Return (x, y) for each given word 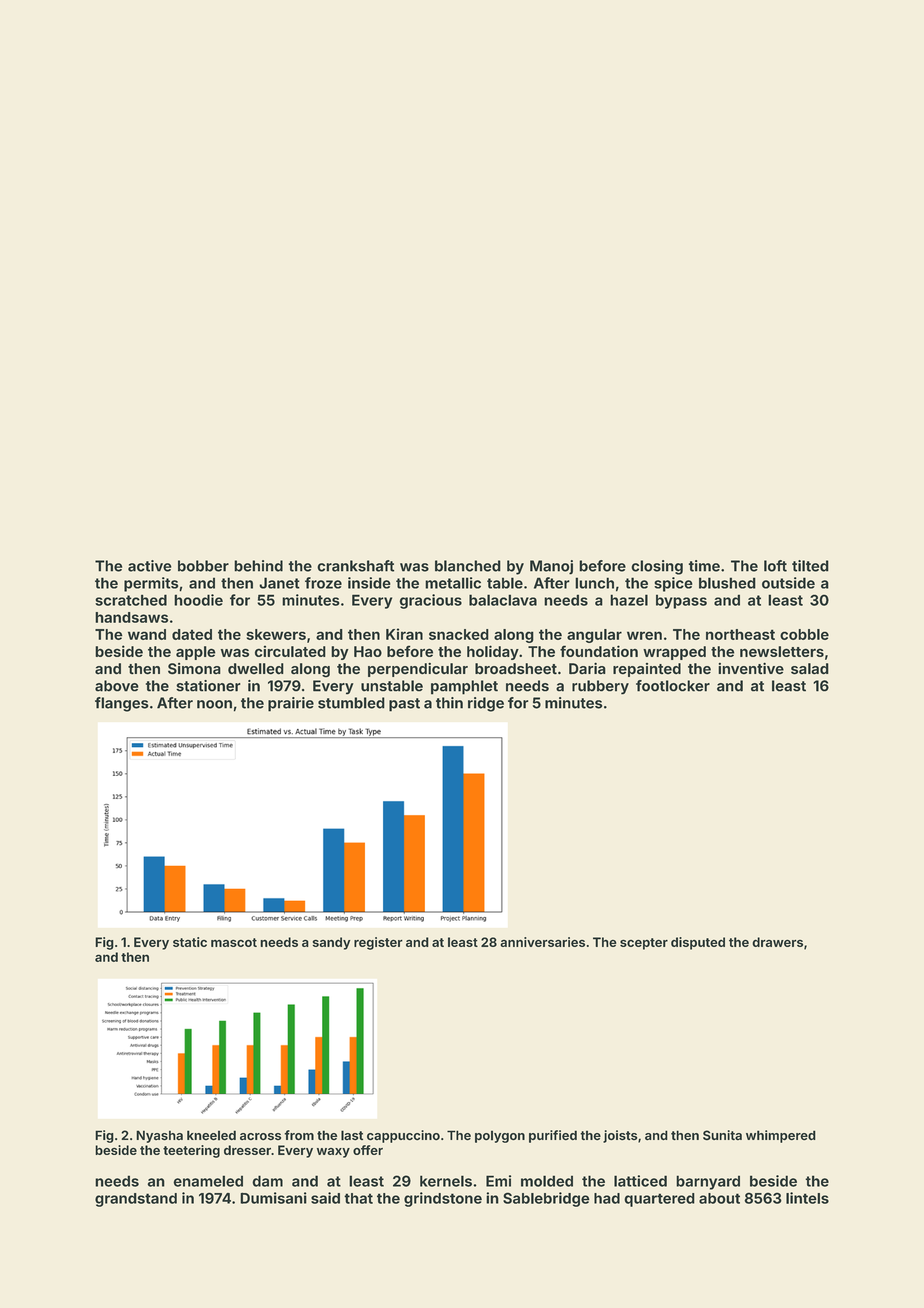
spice (673, 584)
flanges (122, 704)
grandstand (136, 1200)
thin (449, 703)
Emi (498, 1181)
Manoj (551, 567)
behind (258, 566)
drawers (777, 942)
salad (810, 669)
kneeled (211, 1135)
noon (214, 704)
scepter (644, 944)
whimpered (781, 1136)
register (378, 943)
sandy (331, 943)
